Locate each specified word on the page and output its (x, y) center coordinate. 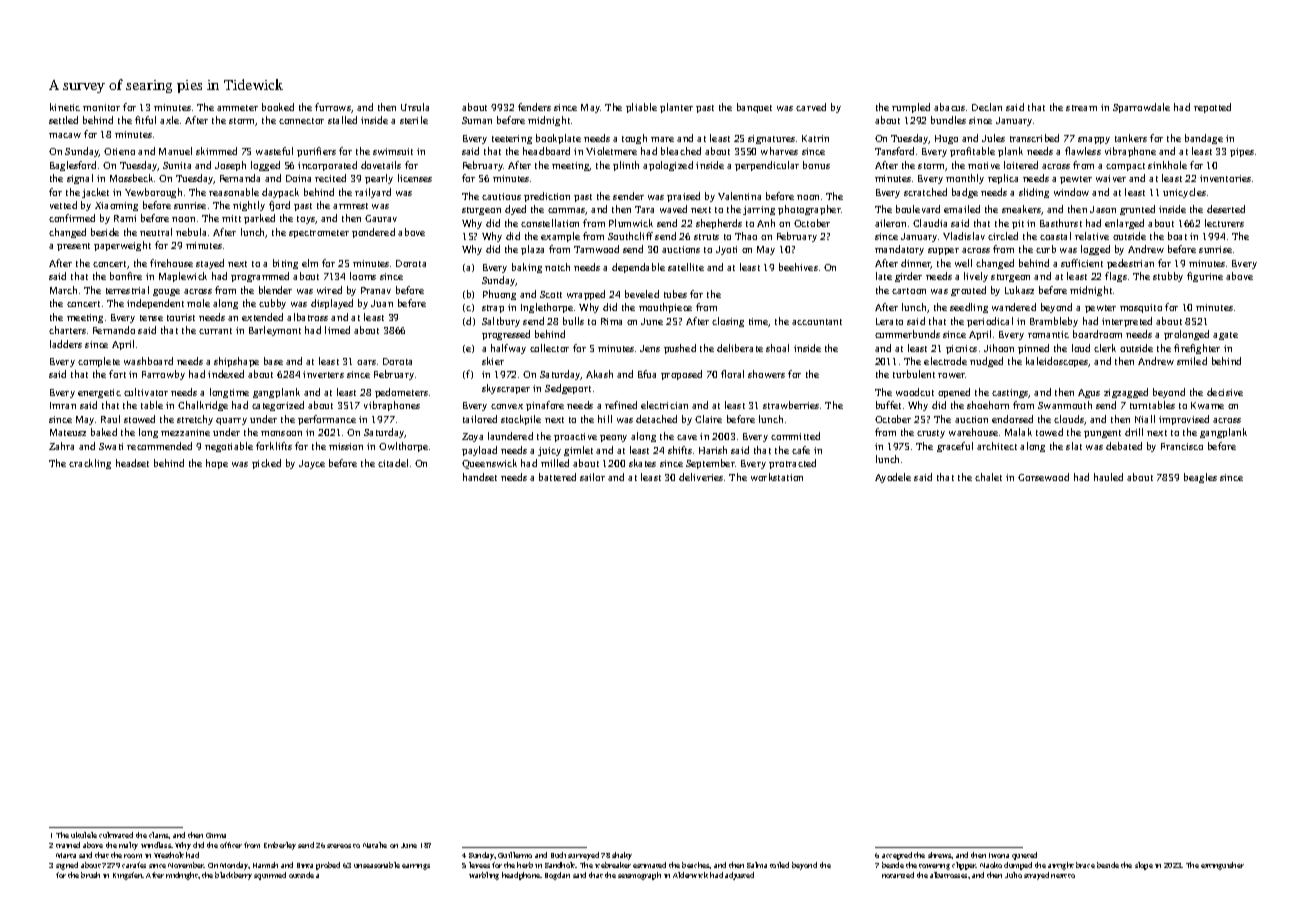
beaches (696, 865)
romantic (1048, 334)
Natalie (375, 845)
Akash (599, 374)
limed (337, 330)
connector (301, 121)
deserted (1226, 209)
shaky (622, 856)
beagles (1200, 478)
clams (159, 835)
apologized (668, 166)
